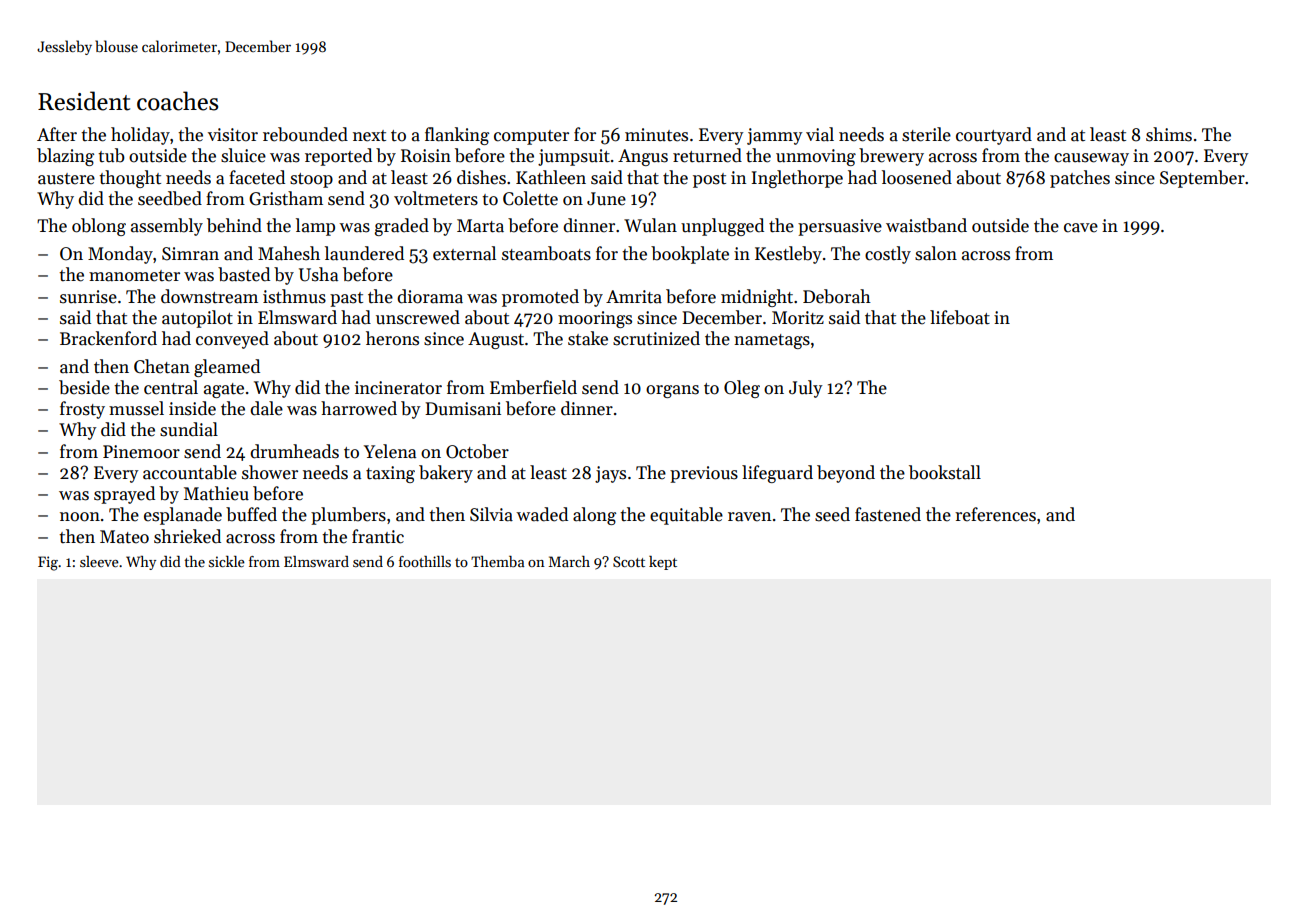 The height and width of the image is (924, 1308). What do you see at coordinates (80, 517) in the image?
I see `noon` at bounding box center [80, 517].
